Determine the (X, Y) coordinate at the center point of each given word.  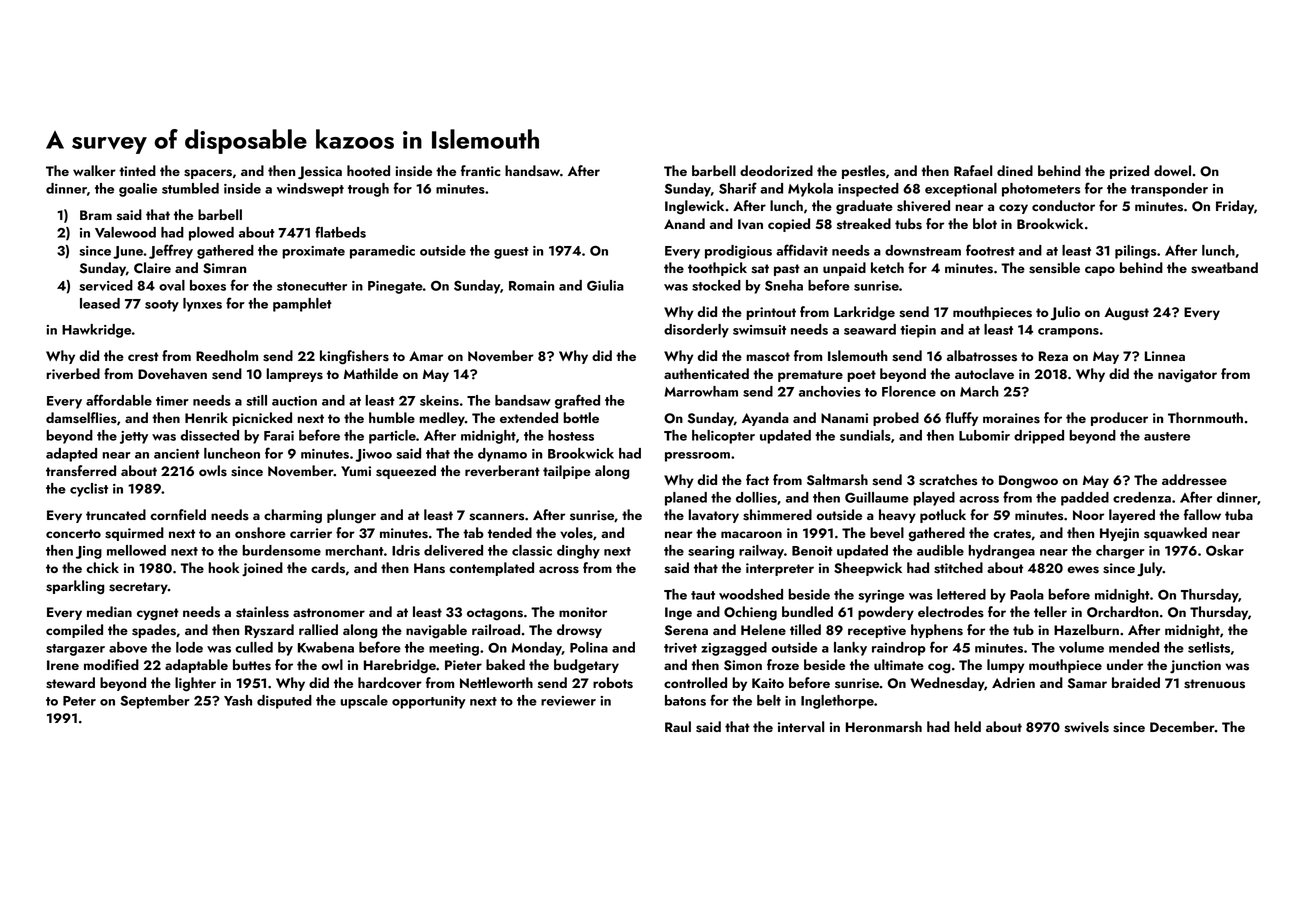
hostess (571, 435)
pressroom (697, 457)
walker (94, 170)
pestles (863, 172)
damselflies (81, 418)
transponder (1169, 190)
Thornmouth (1205, 417)
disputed (284, 702)
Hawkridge (96, 331)
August (1126, 314)
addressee (1194, 480)
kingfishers (354, 357)
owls (213, 471)
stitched (958, 568)
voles (576, 533)
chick (102, 567)
